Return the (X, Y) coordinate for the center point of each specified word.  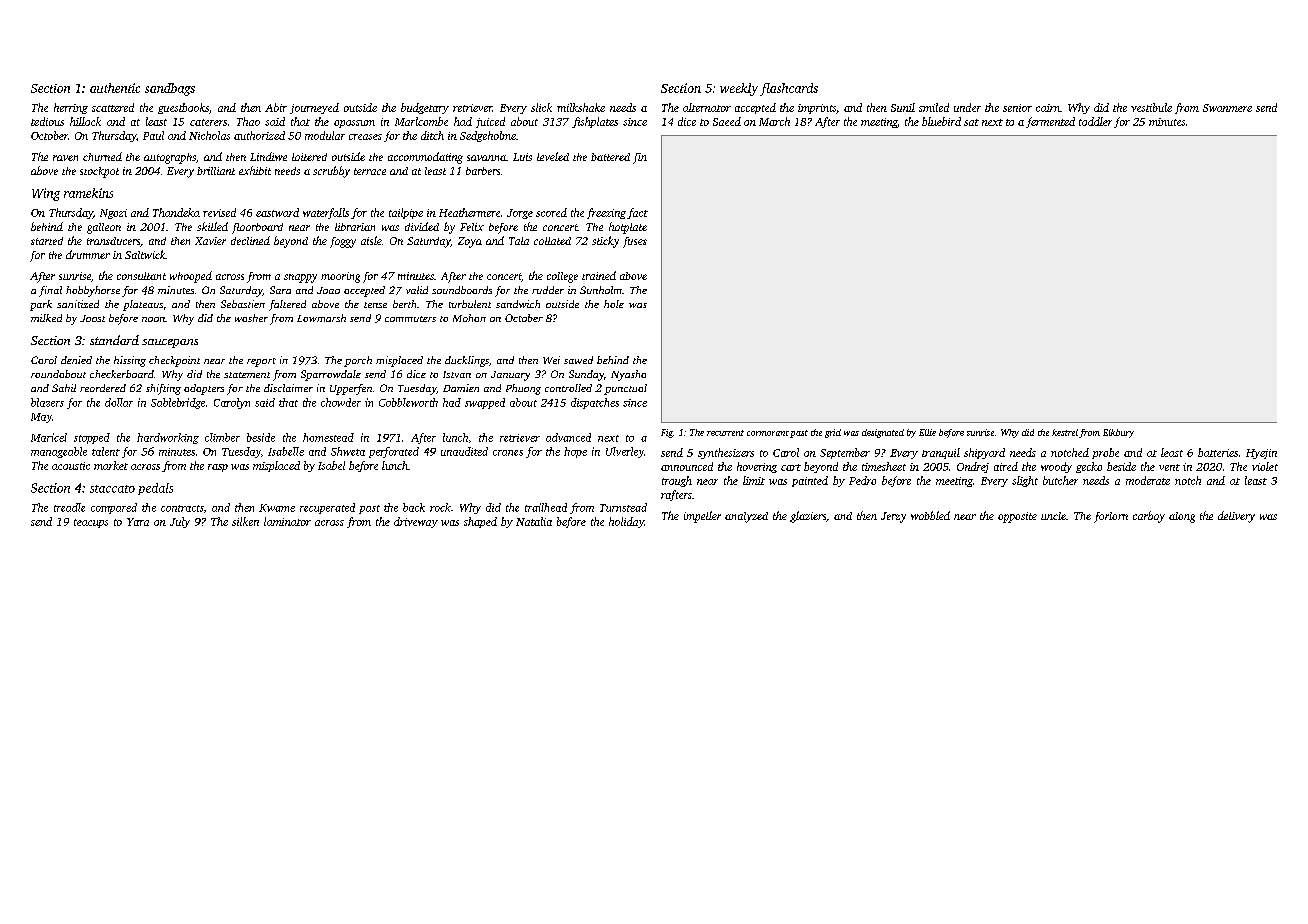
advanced (568, 437)
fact (637, 213)
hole (614, 304)
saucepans (170, 343)
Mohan (469, 318)
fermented (1050, 122)
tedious (47, 121)
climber (222, 437)
